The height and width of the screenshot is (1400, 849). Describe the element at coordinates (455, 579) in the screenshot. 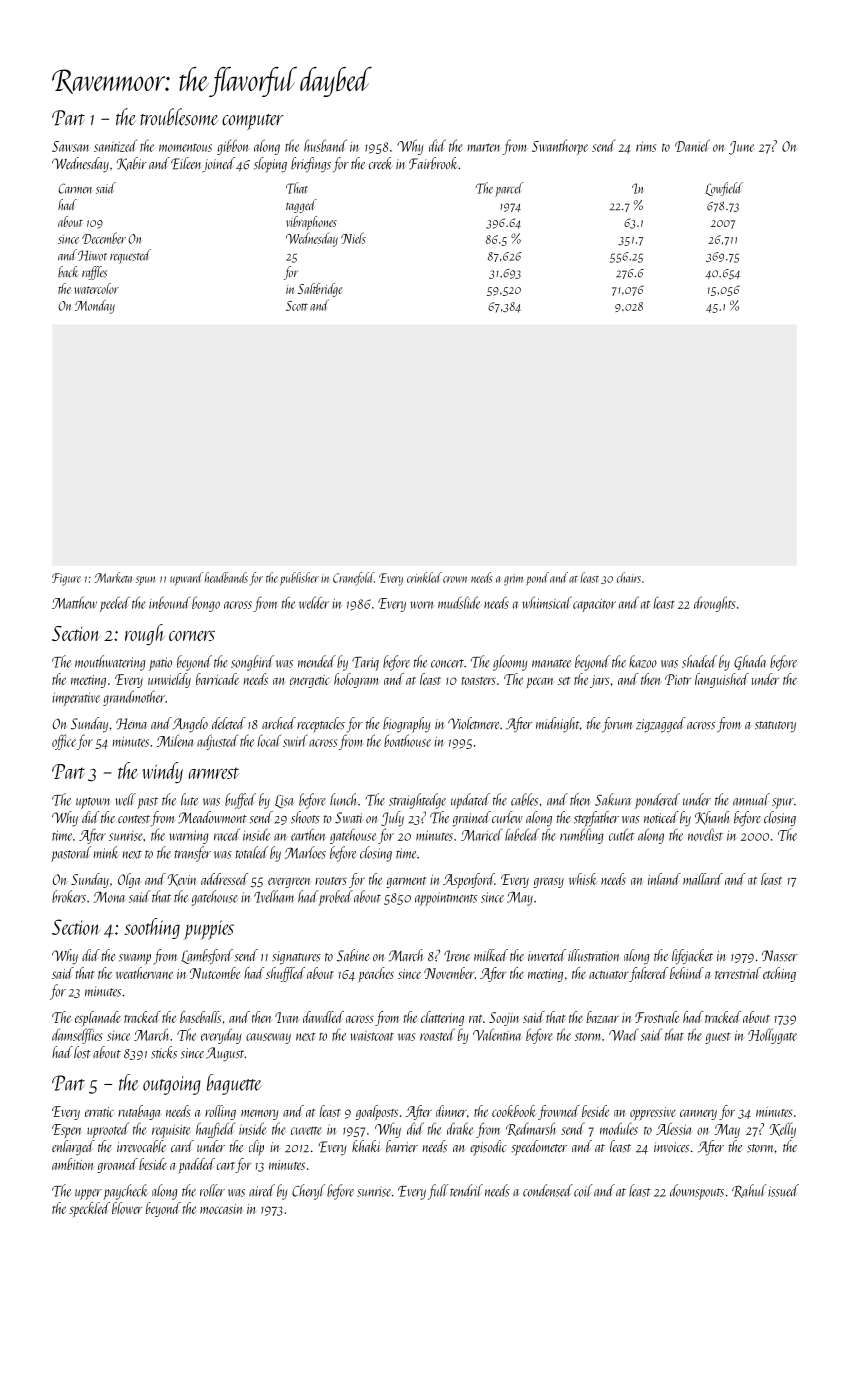

I see `crown` at that location.
